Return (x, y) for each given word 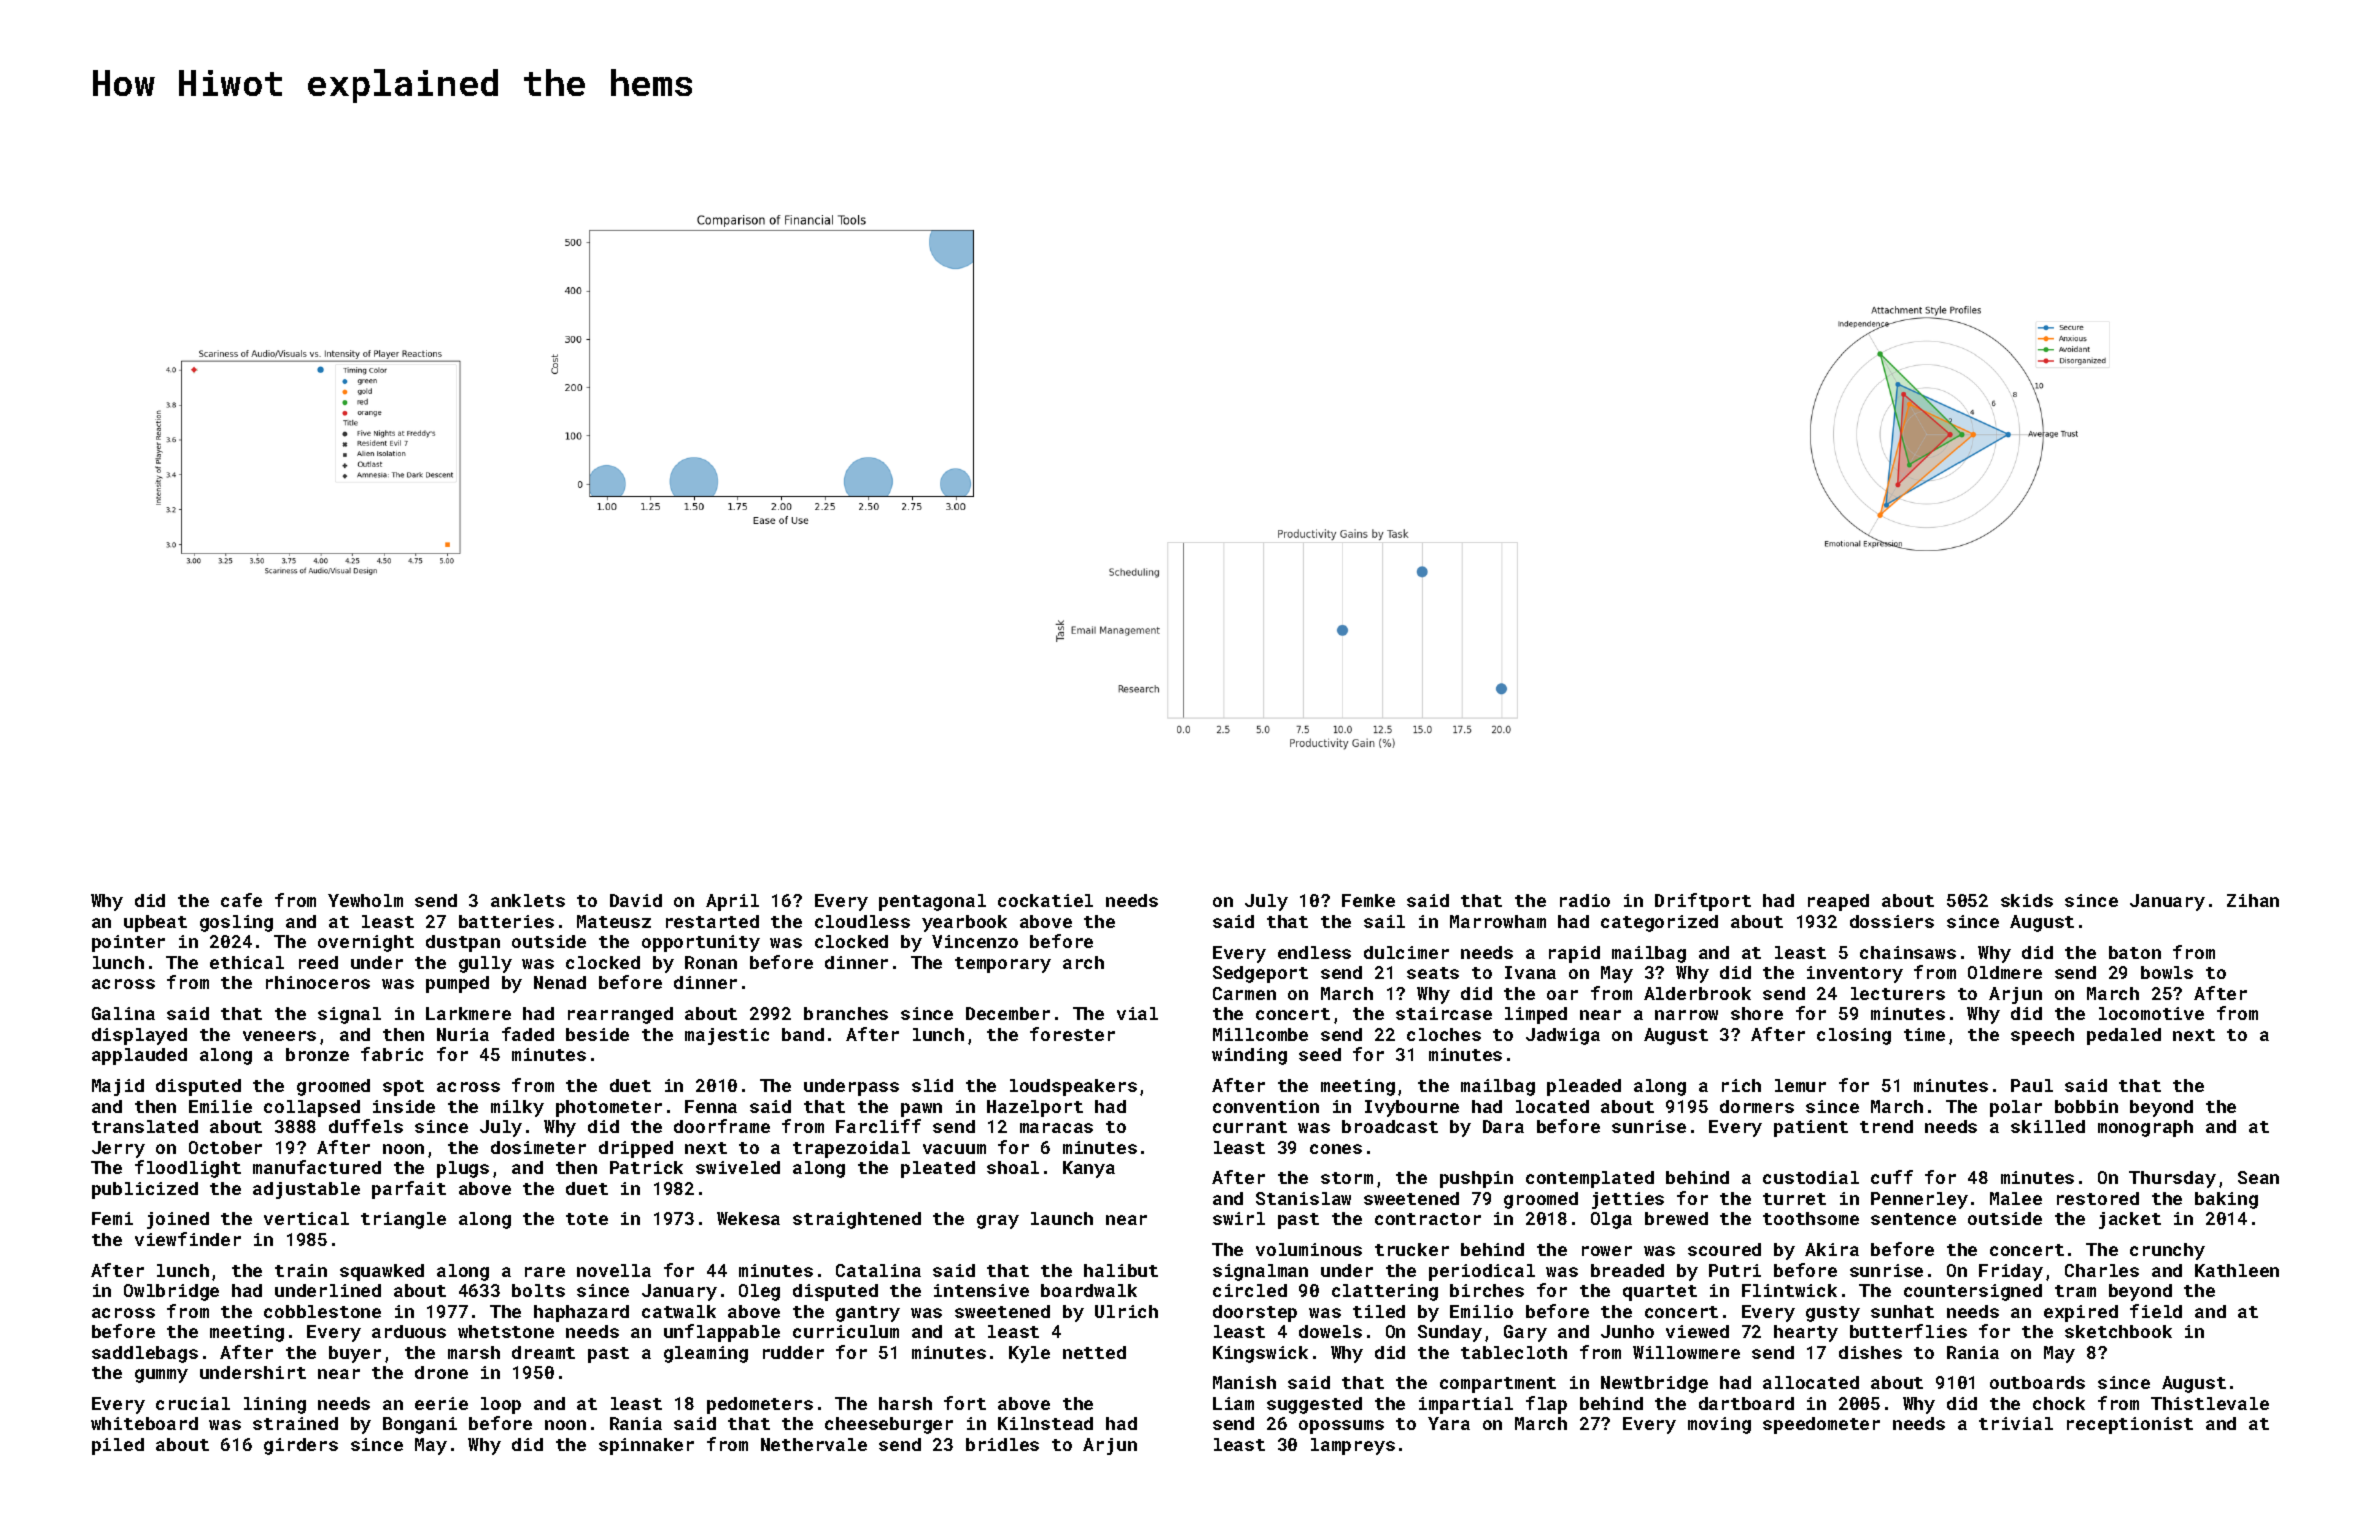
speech (2042, 1036)
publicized (145, 1190)
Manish (1244, 1382)
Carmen (1244, 993)
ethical (247, 962)
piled (118, 1446)
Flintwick (1789, 1290)
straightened (857, 1220)
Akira (1832, 1249)
